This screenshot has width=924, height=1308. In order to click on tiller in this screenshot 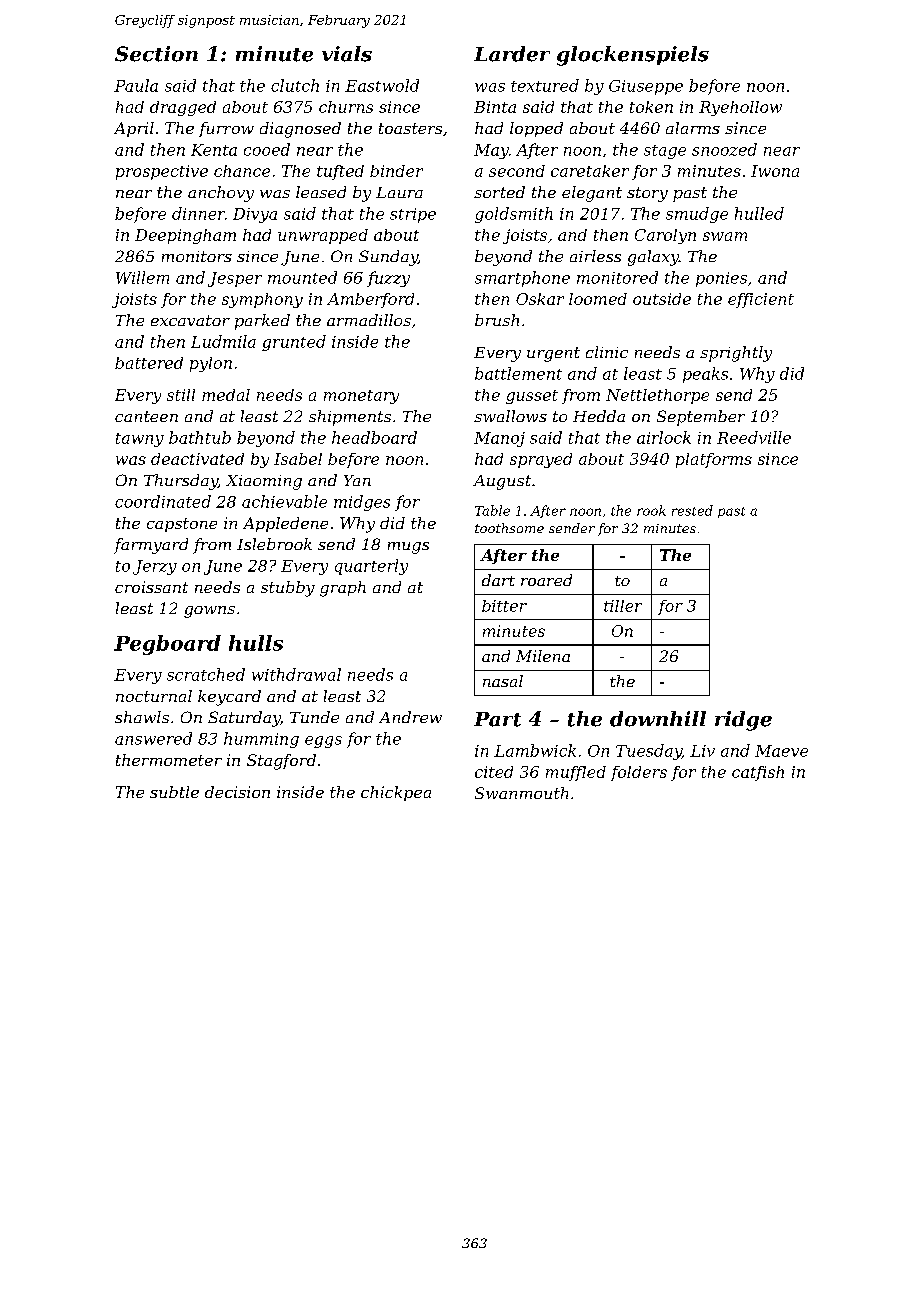, I will do `click(623, 606)`.
